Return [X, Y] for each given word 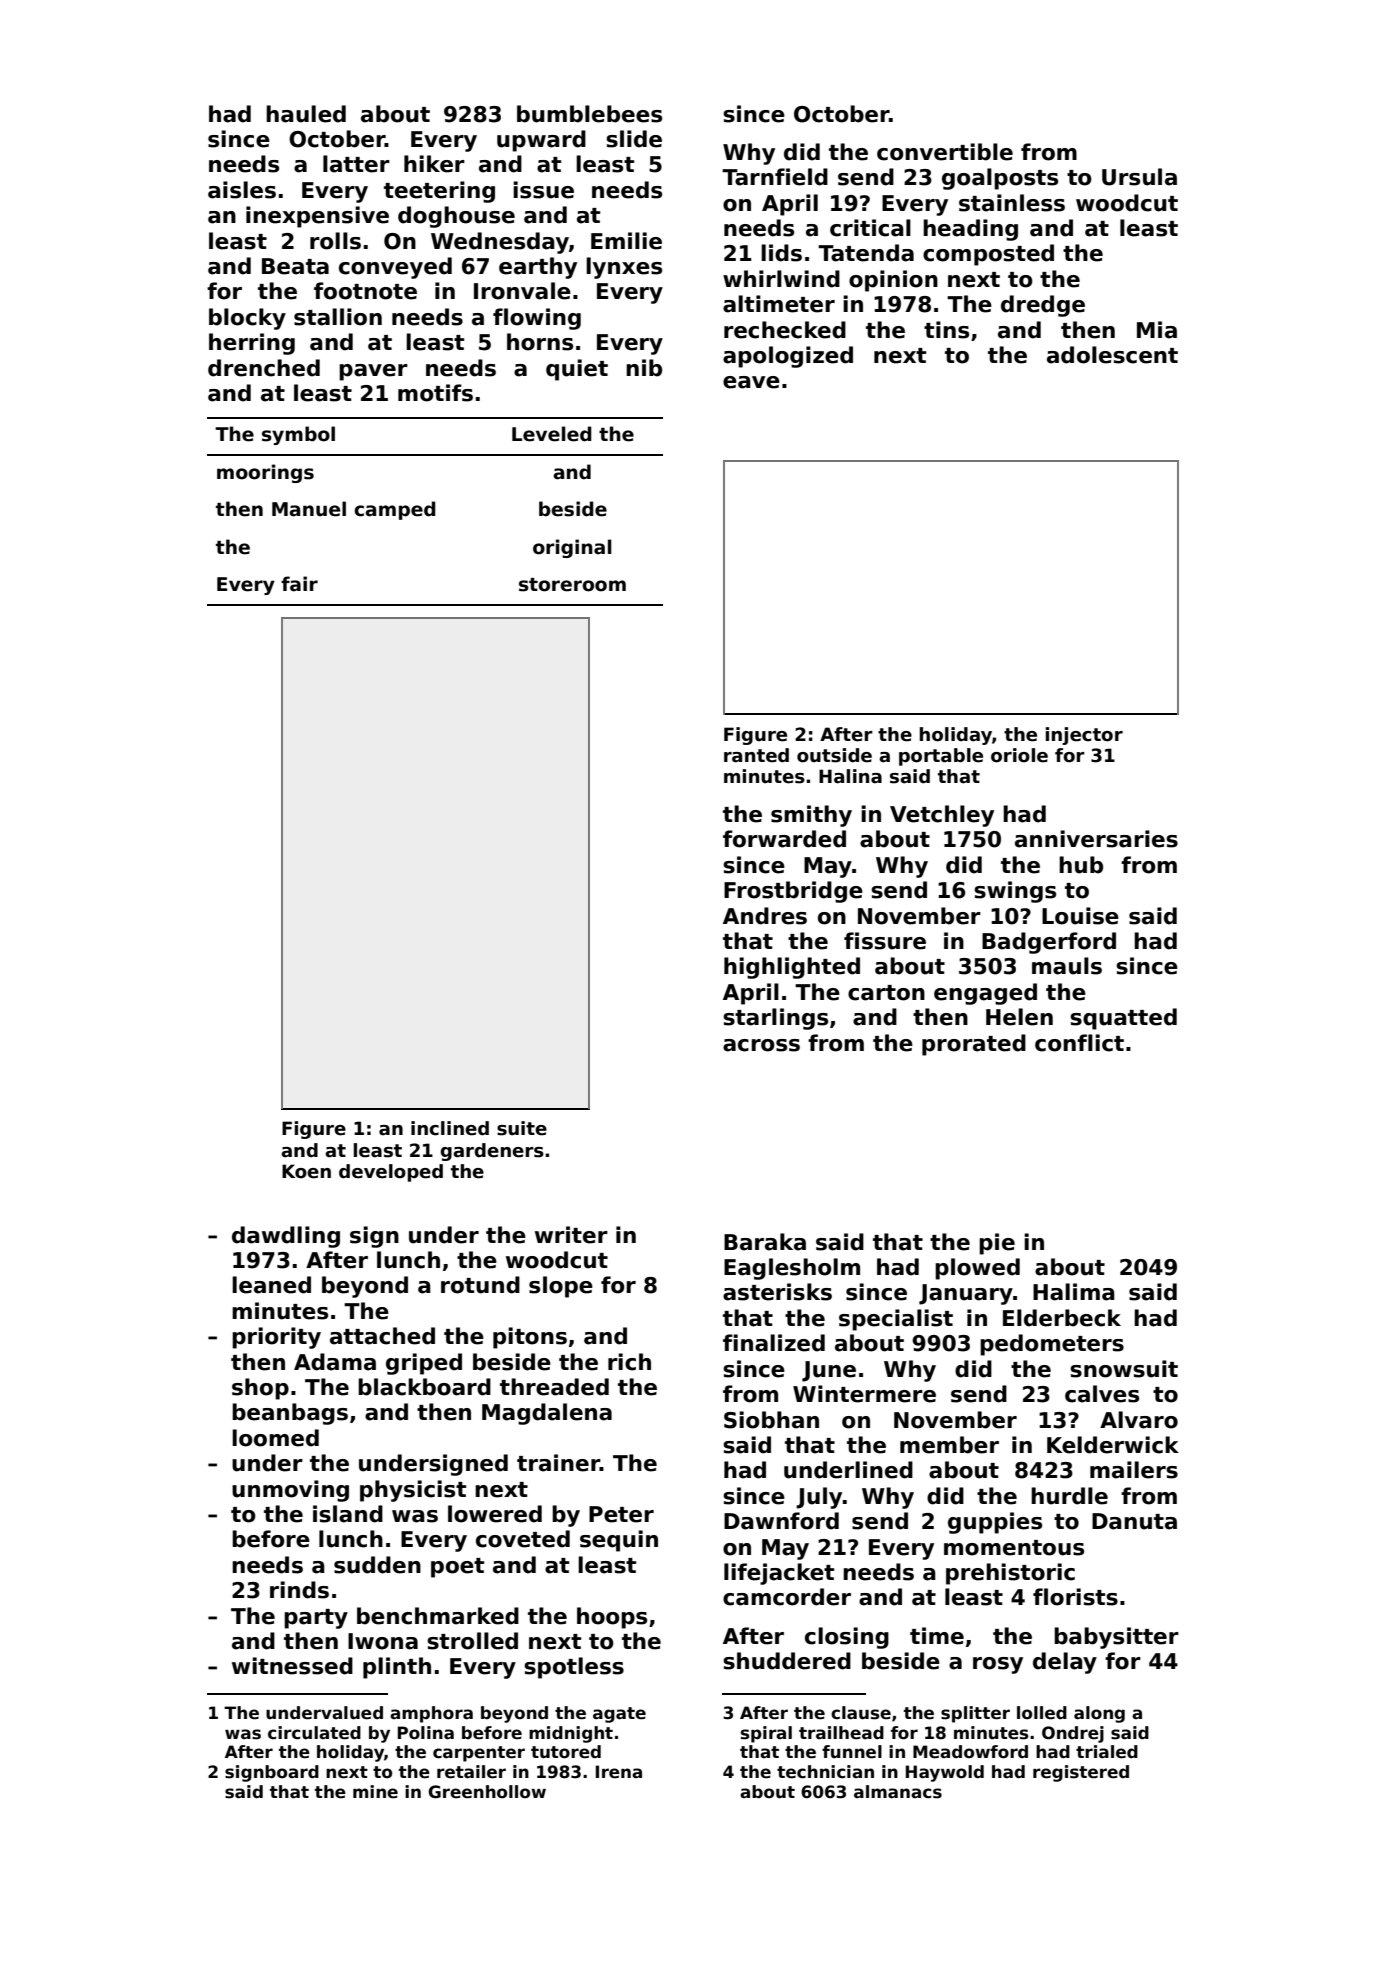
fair [299, 584]
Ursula [1139, 177]
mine [375, 1792]
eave [751, 382]
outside [834, 755]
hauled [306, 114]
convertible [945, 152]
